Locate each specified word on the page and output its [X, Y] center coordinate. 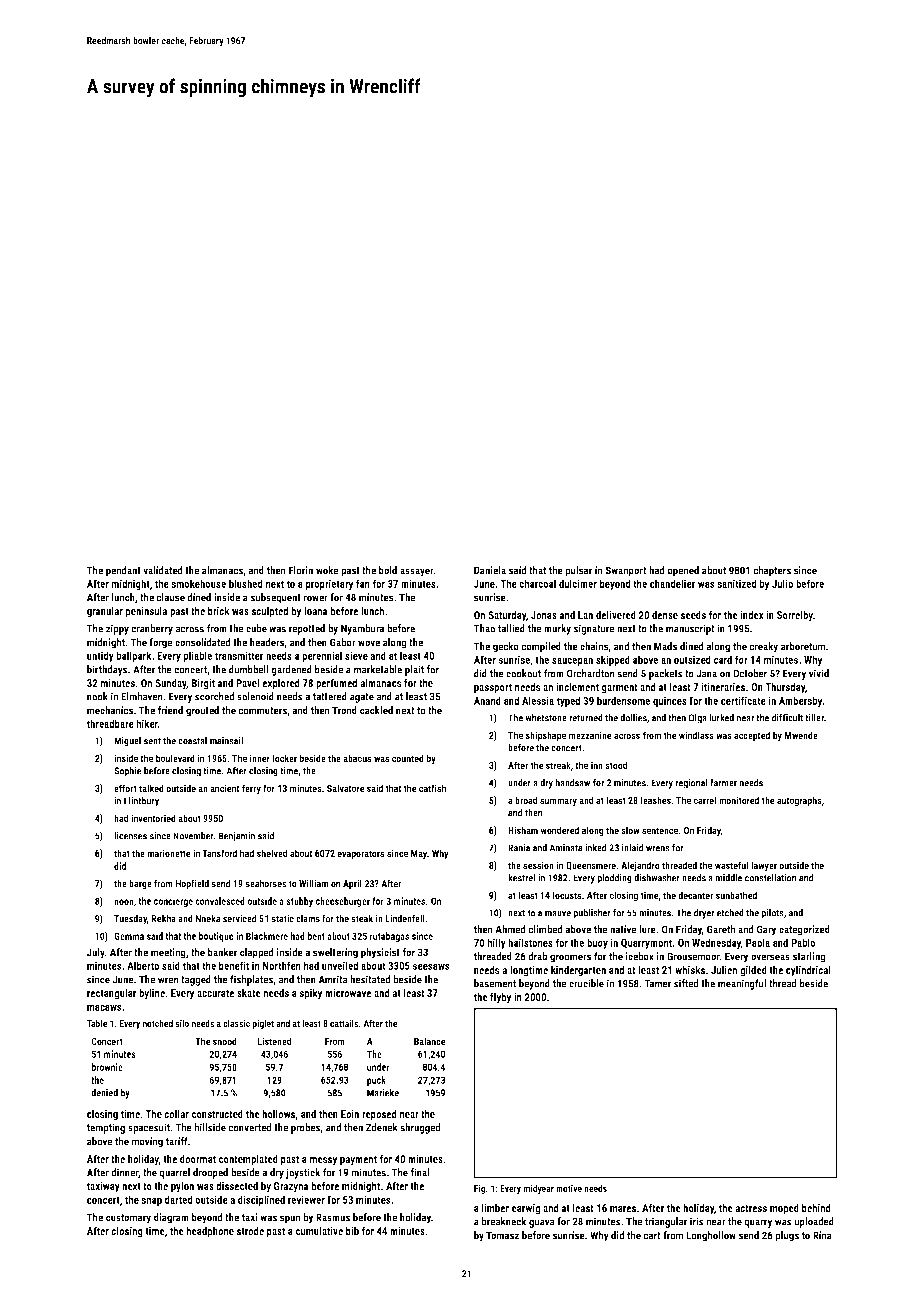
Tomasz [502, 1235]
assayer [416, 572]
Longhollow [711, 1236]
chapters [772, 571]
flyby [500, 997]
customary [128, 1219]
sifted [686, 983]
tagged [196, 980]
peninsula [146, 612]
